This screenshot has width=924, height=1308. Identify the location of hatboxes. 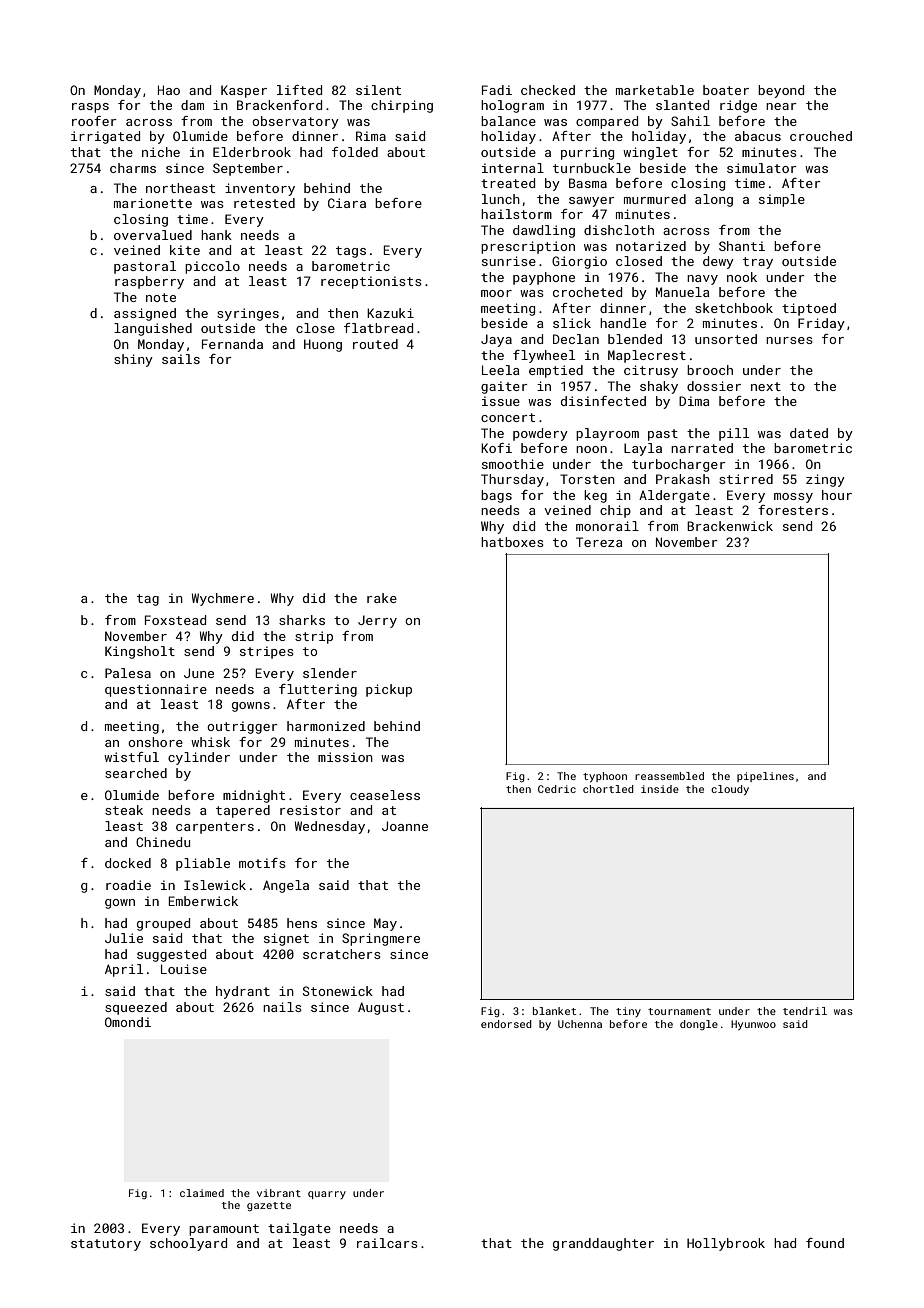
(512, 542).
